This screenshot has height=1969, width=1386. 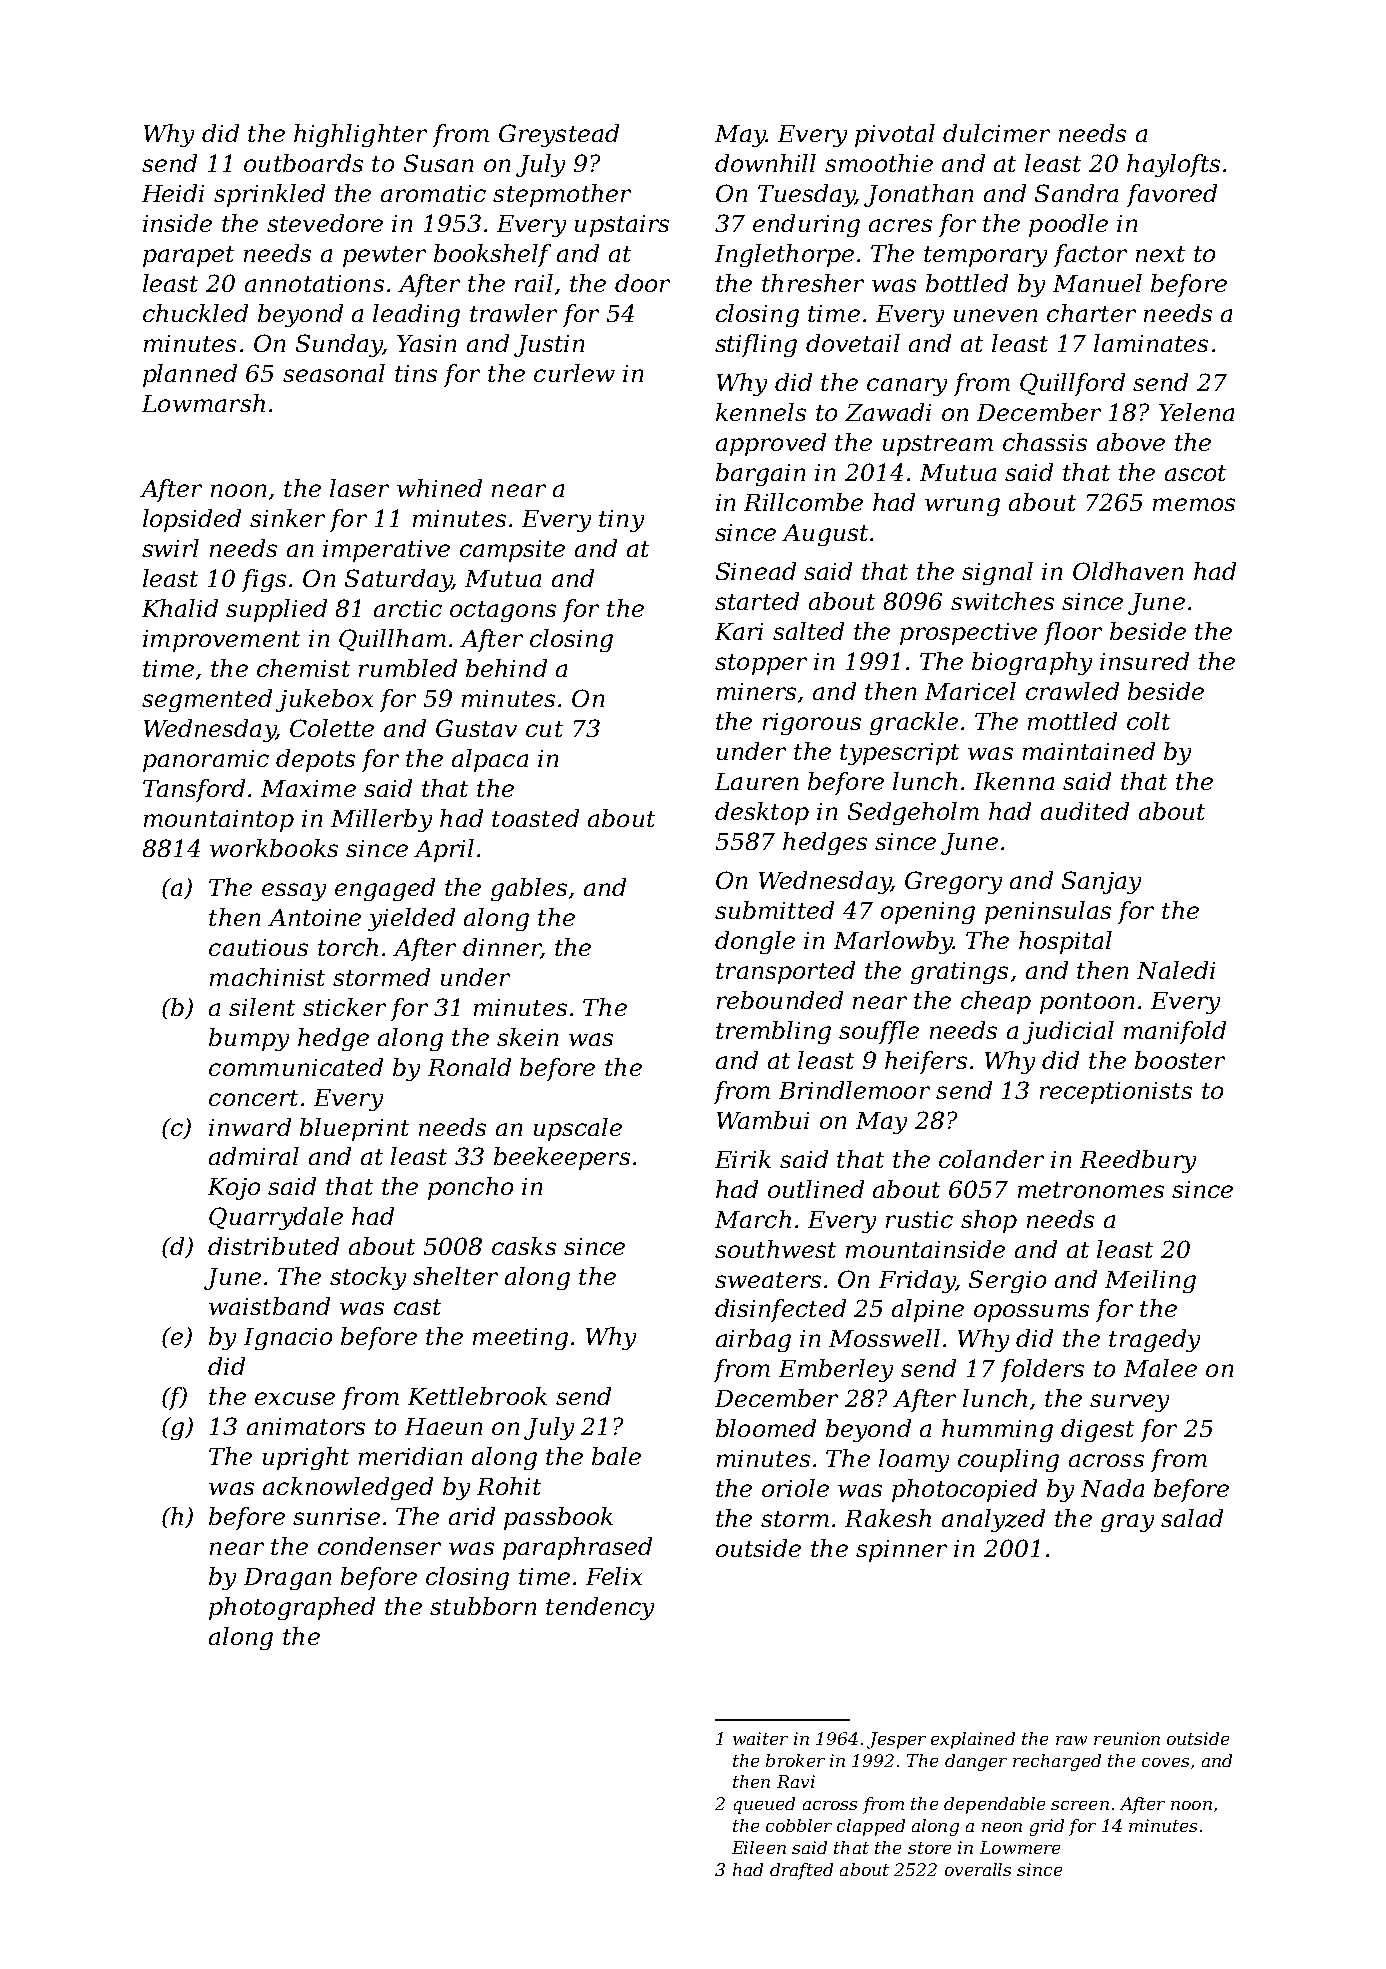 What do you see at coordinates (756, 781) in the screenshot?
I see `Lauren` at bounding box center [756, 781].
